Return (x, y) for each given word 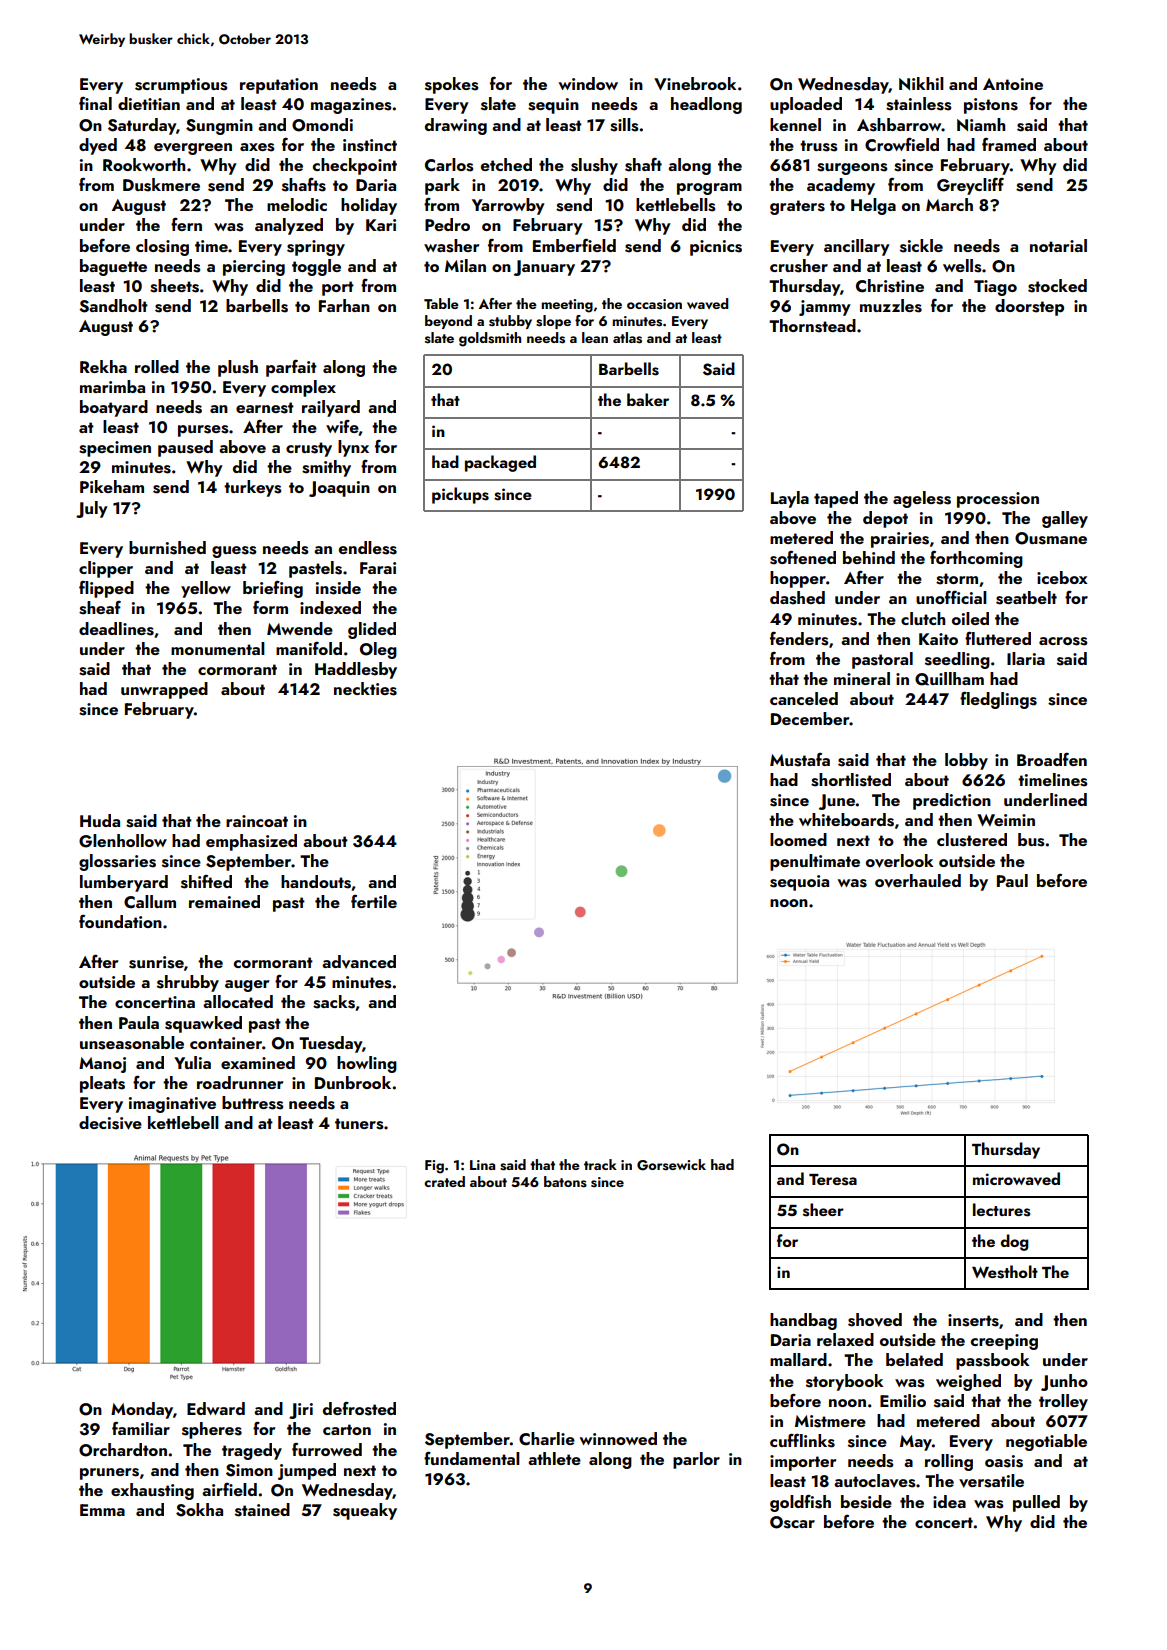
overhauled (918, 881)
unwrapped (164, 690)
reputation (279, 86)
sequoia (799, 883)
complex (303, 388)
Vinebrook (695, 84)
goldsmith (490, 339)
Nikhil (921, 83)
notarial (1058, 245)
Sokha (199, 1510)
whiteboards (846, 820)
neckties (365, 689)
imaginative (172, 1105)
